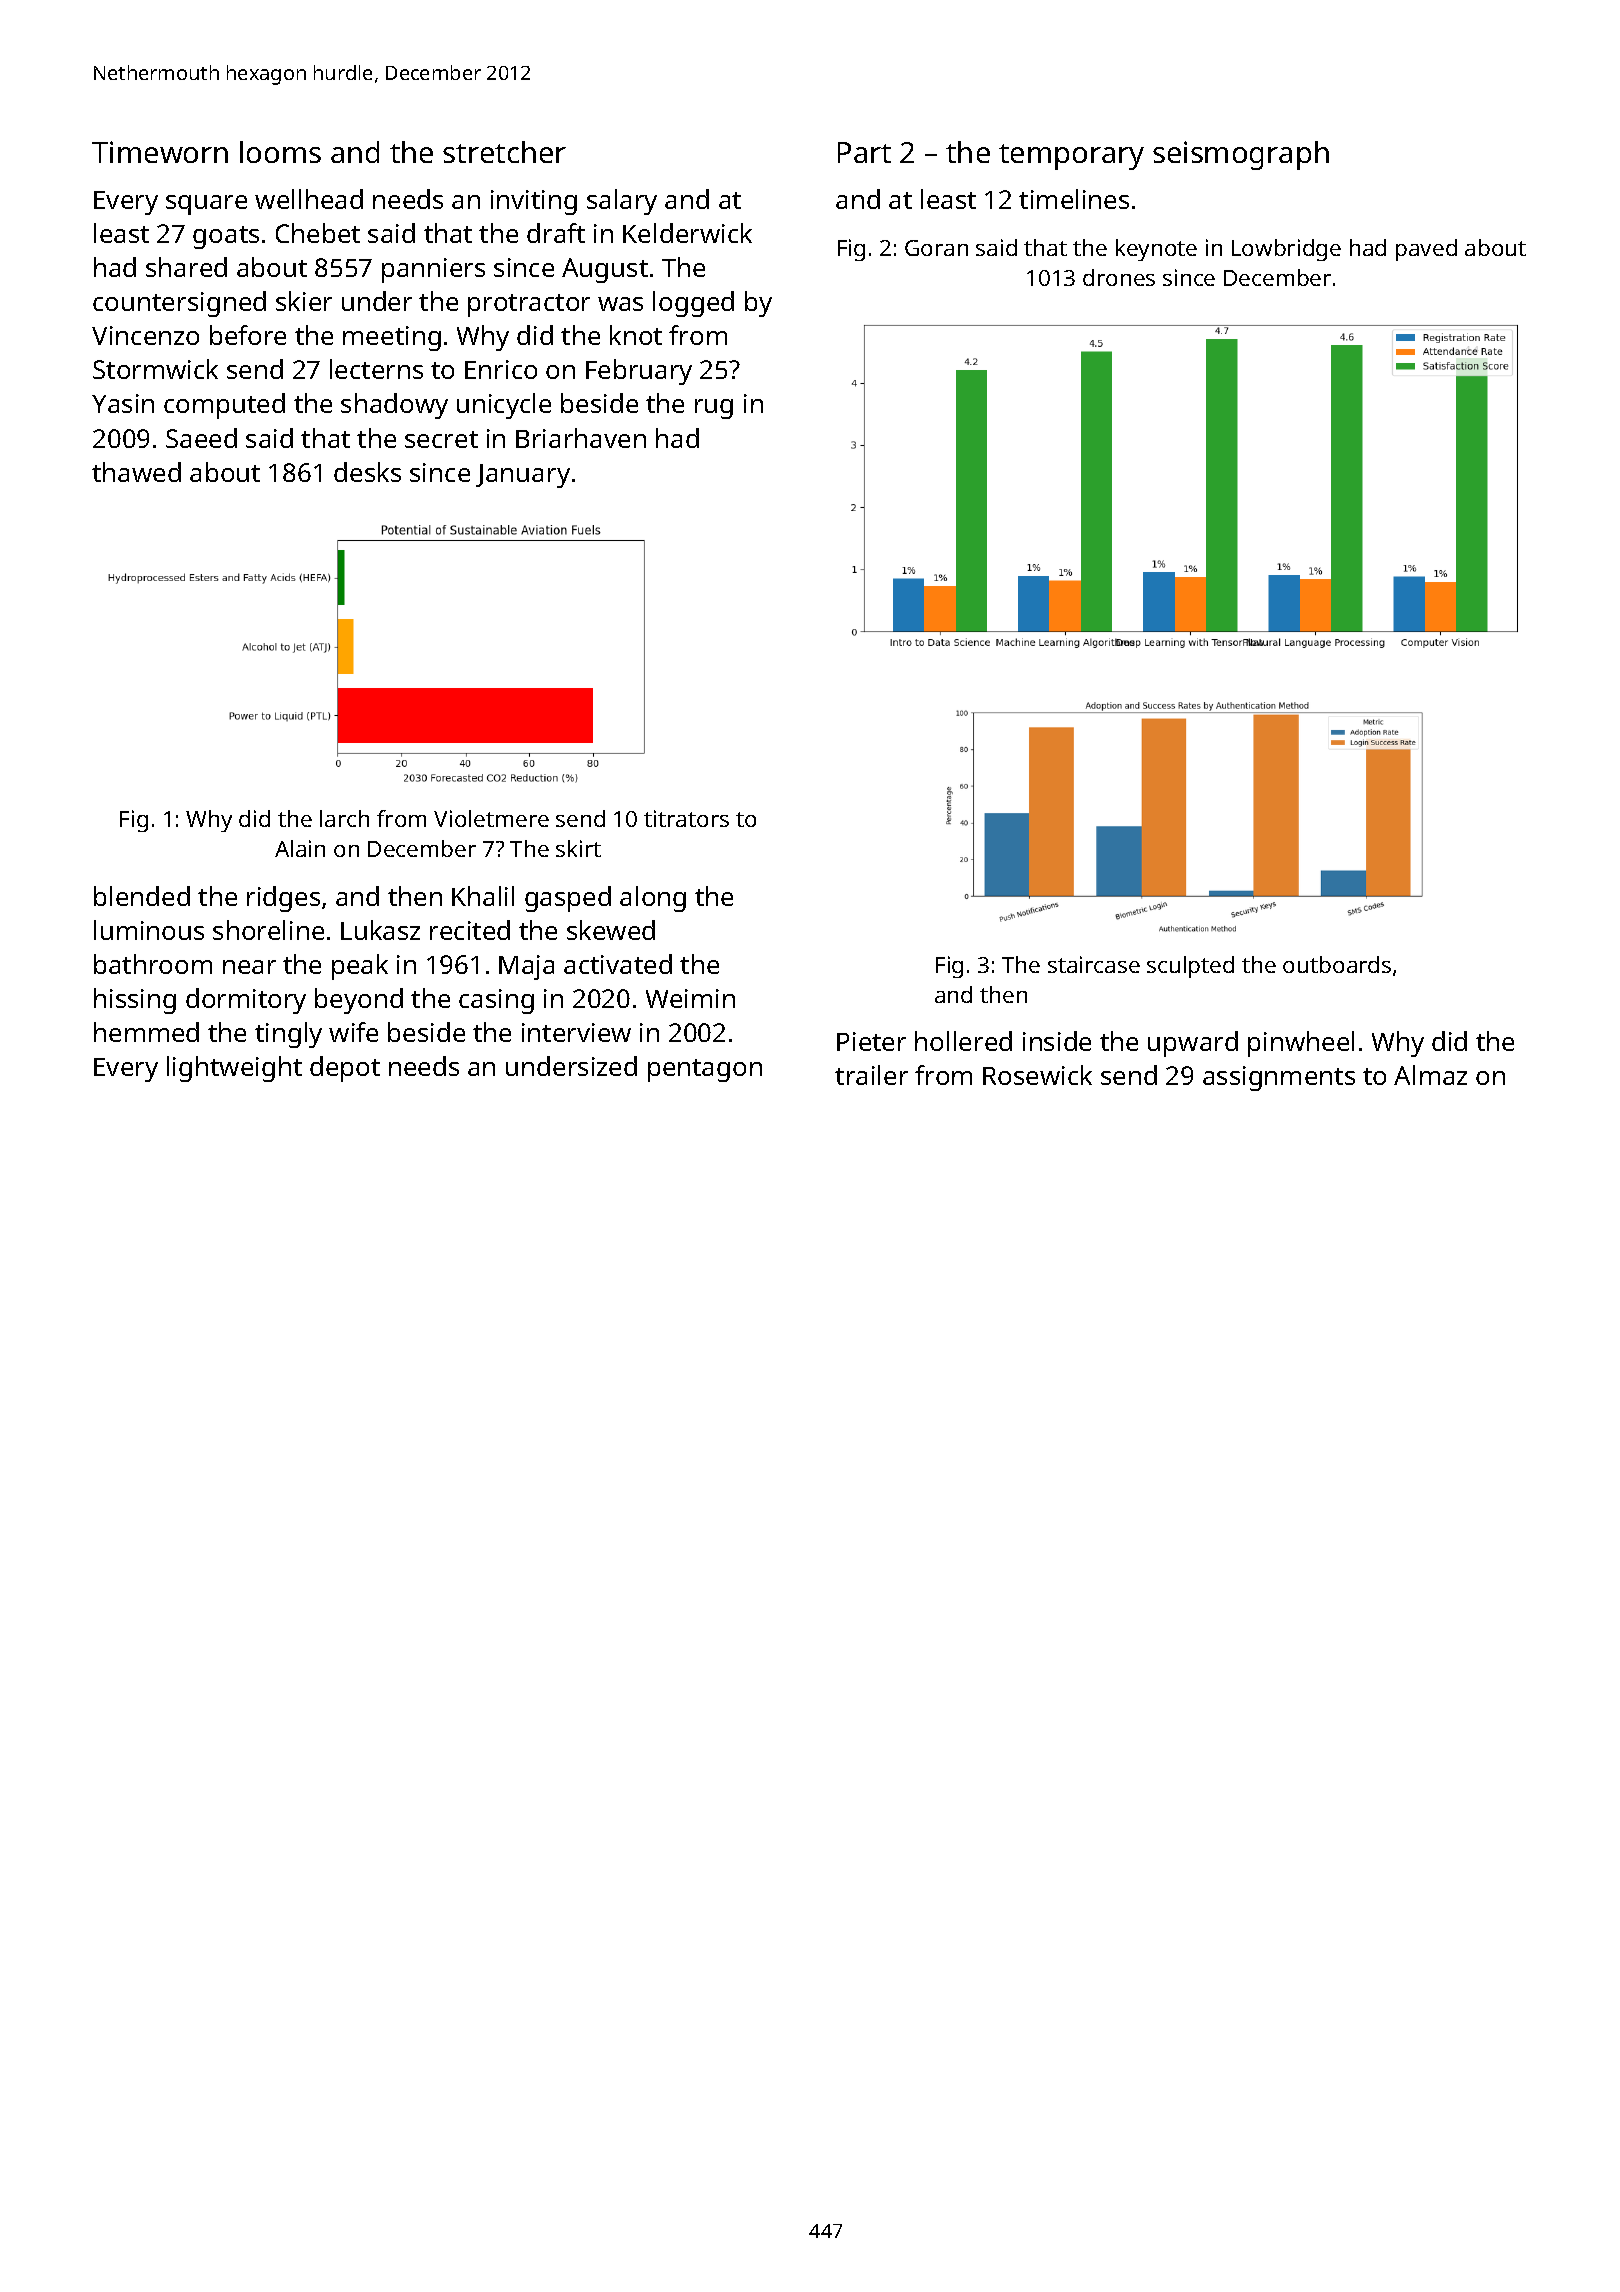 The height and width of the image is (2292, 1620). Describe the element at coordinates (234, 1069) in the image. I see `lightweight` at that location.
